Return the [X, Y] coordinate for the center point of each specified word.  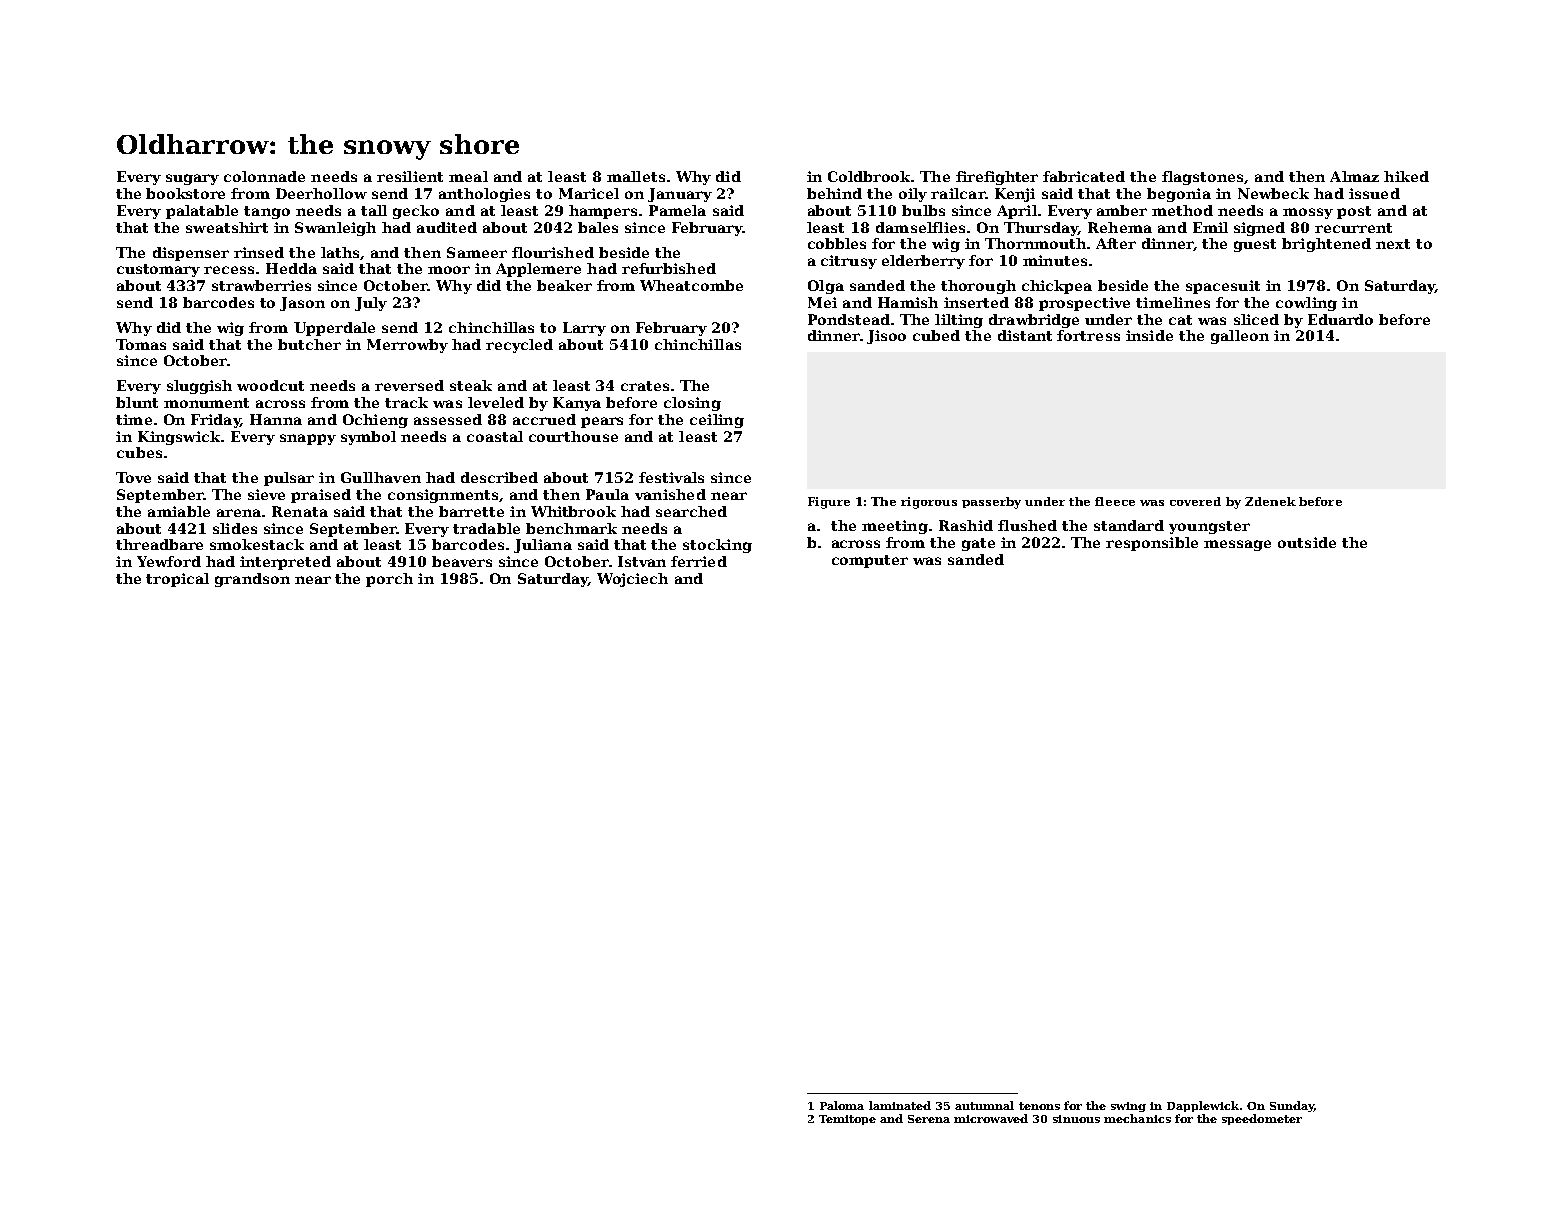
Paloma [842, 1105]
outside [1307, 542]
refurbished [669, 268]
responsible [1152, 544]
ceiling [717, 421]
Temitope [847, 1120]
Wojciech [632, 580]
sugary [192, 179]
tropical [177, 580]
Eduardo [1340, 319]
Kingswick [179, 438]
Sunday [1292, 1106]
